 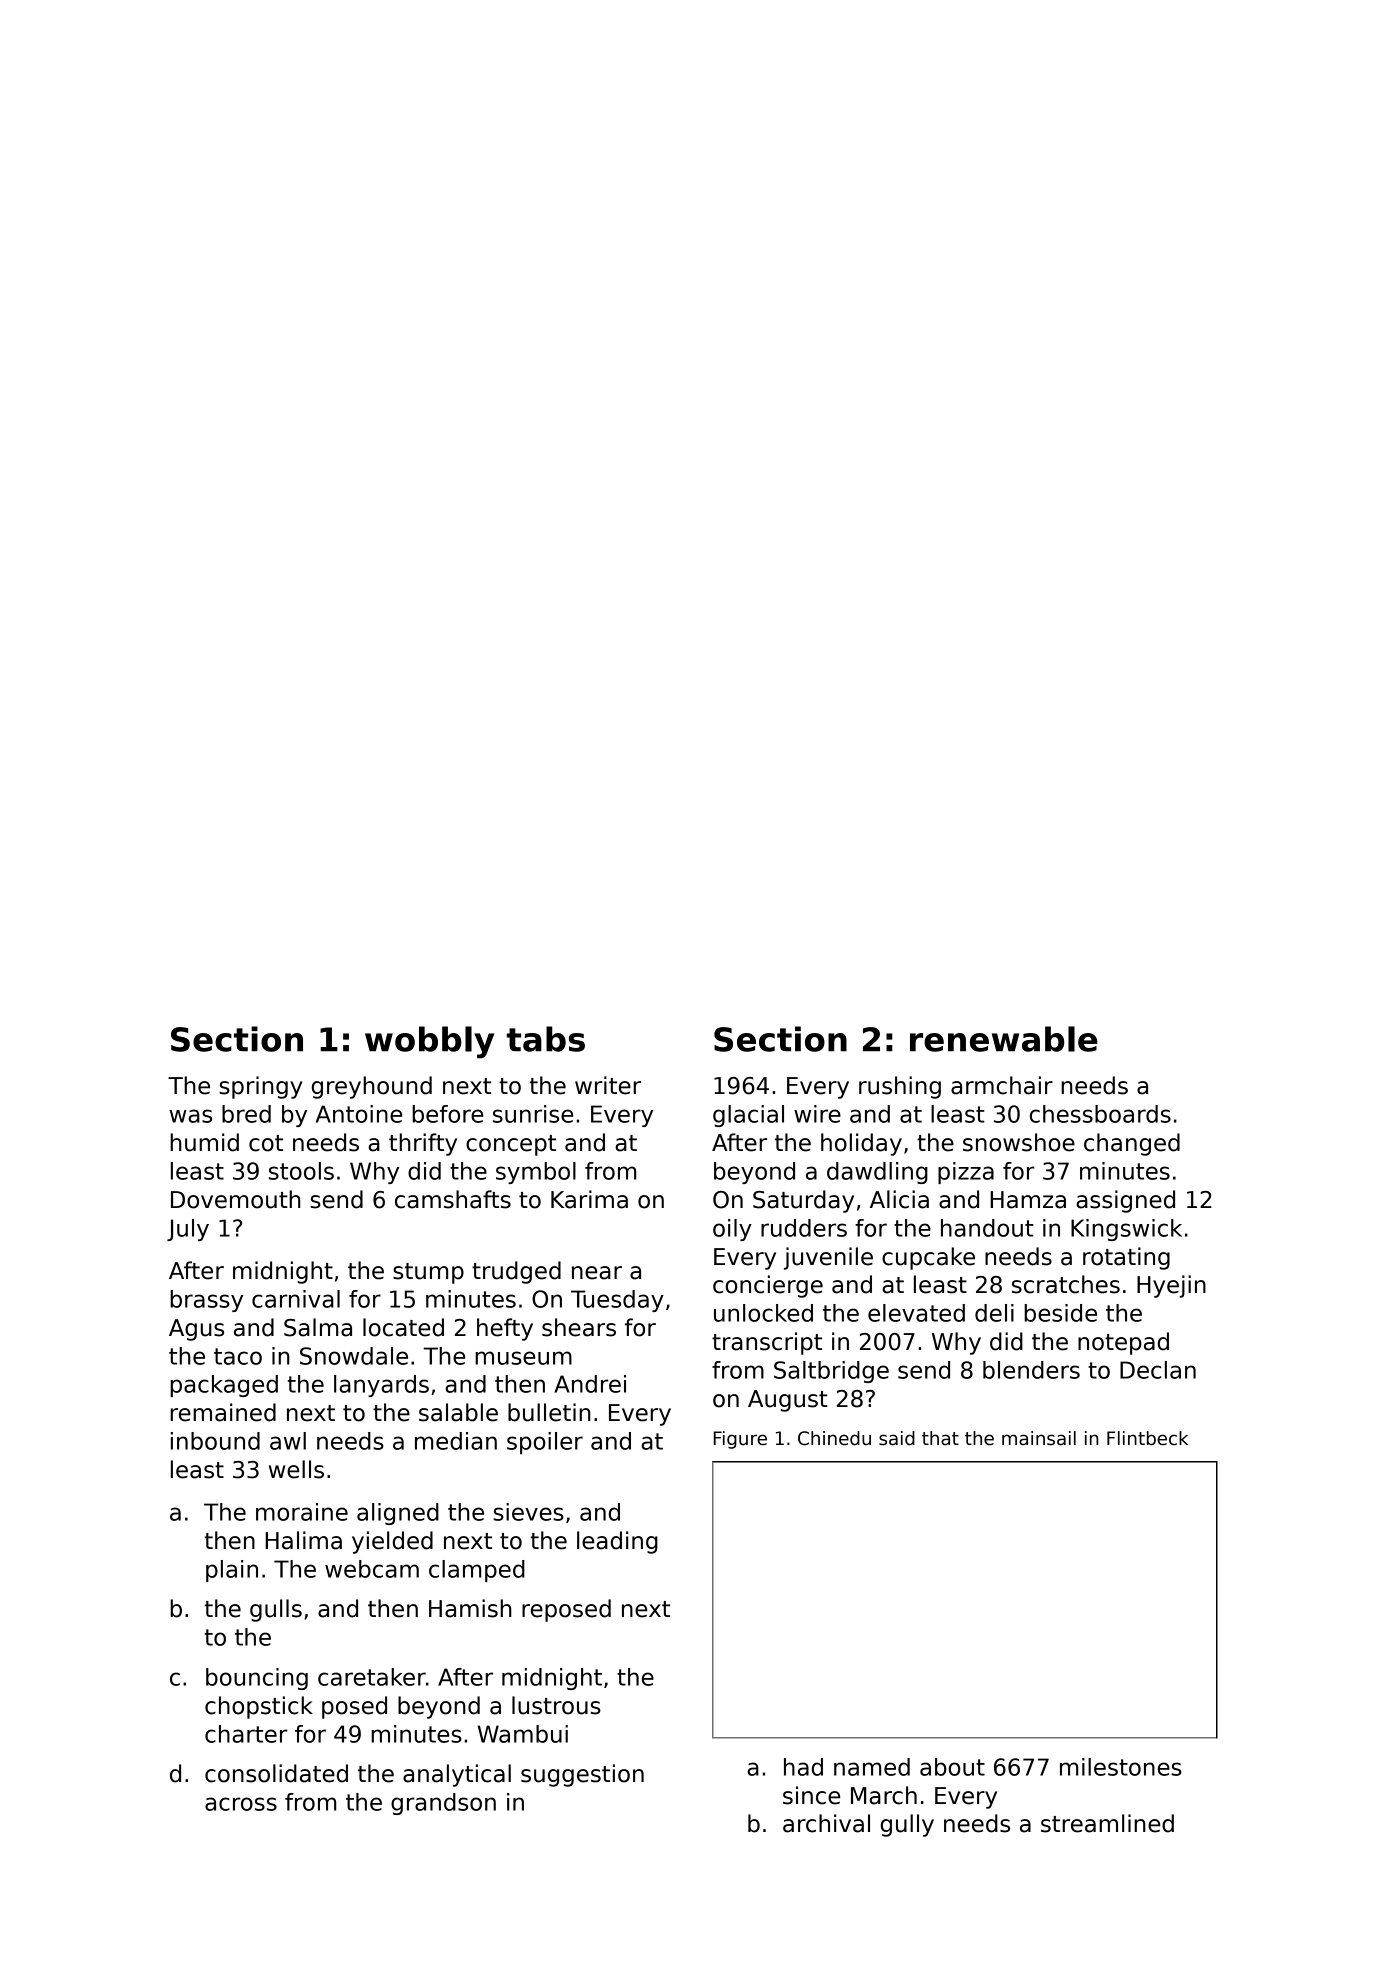 I want to click on chessboards, so click(x=1100, y=1114).
